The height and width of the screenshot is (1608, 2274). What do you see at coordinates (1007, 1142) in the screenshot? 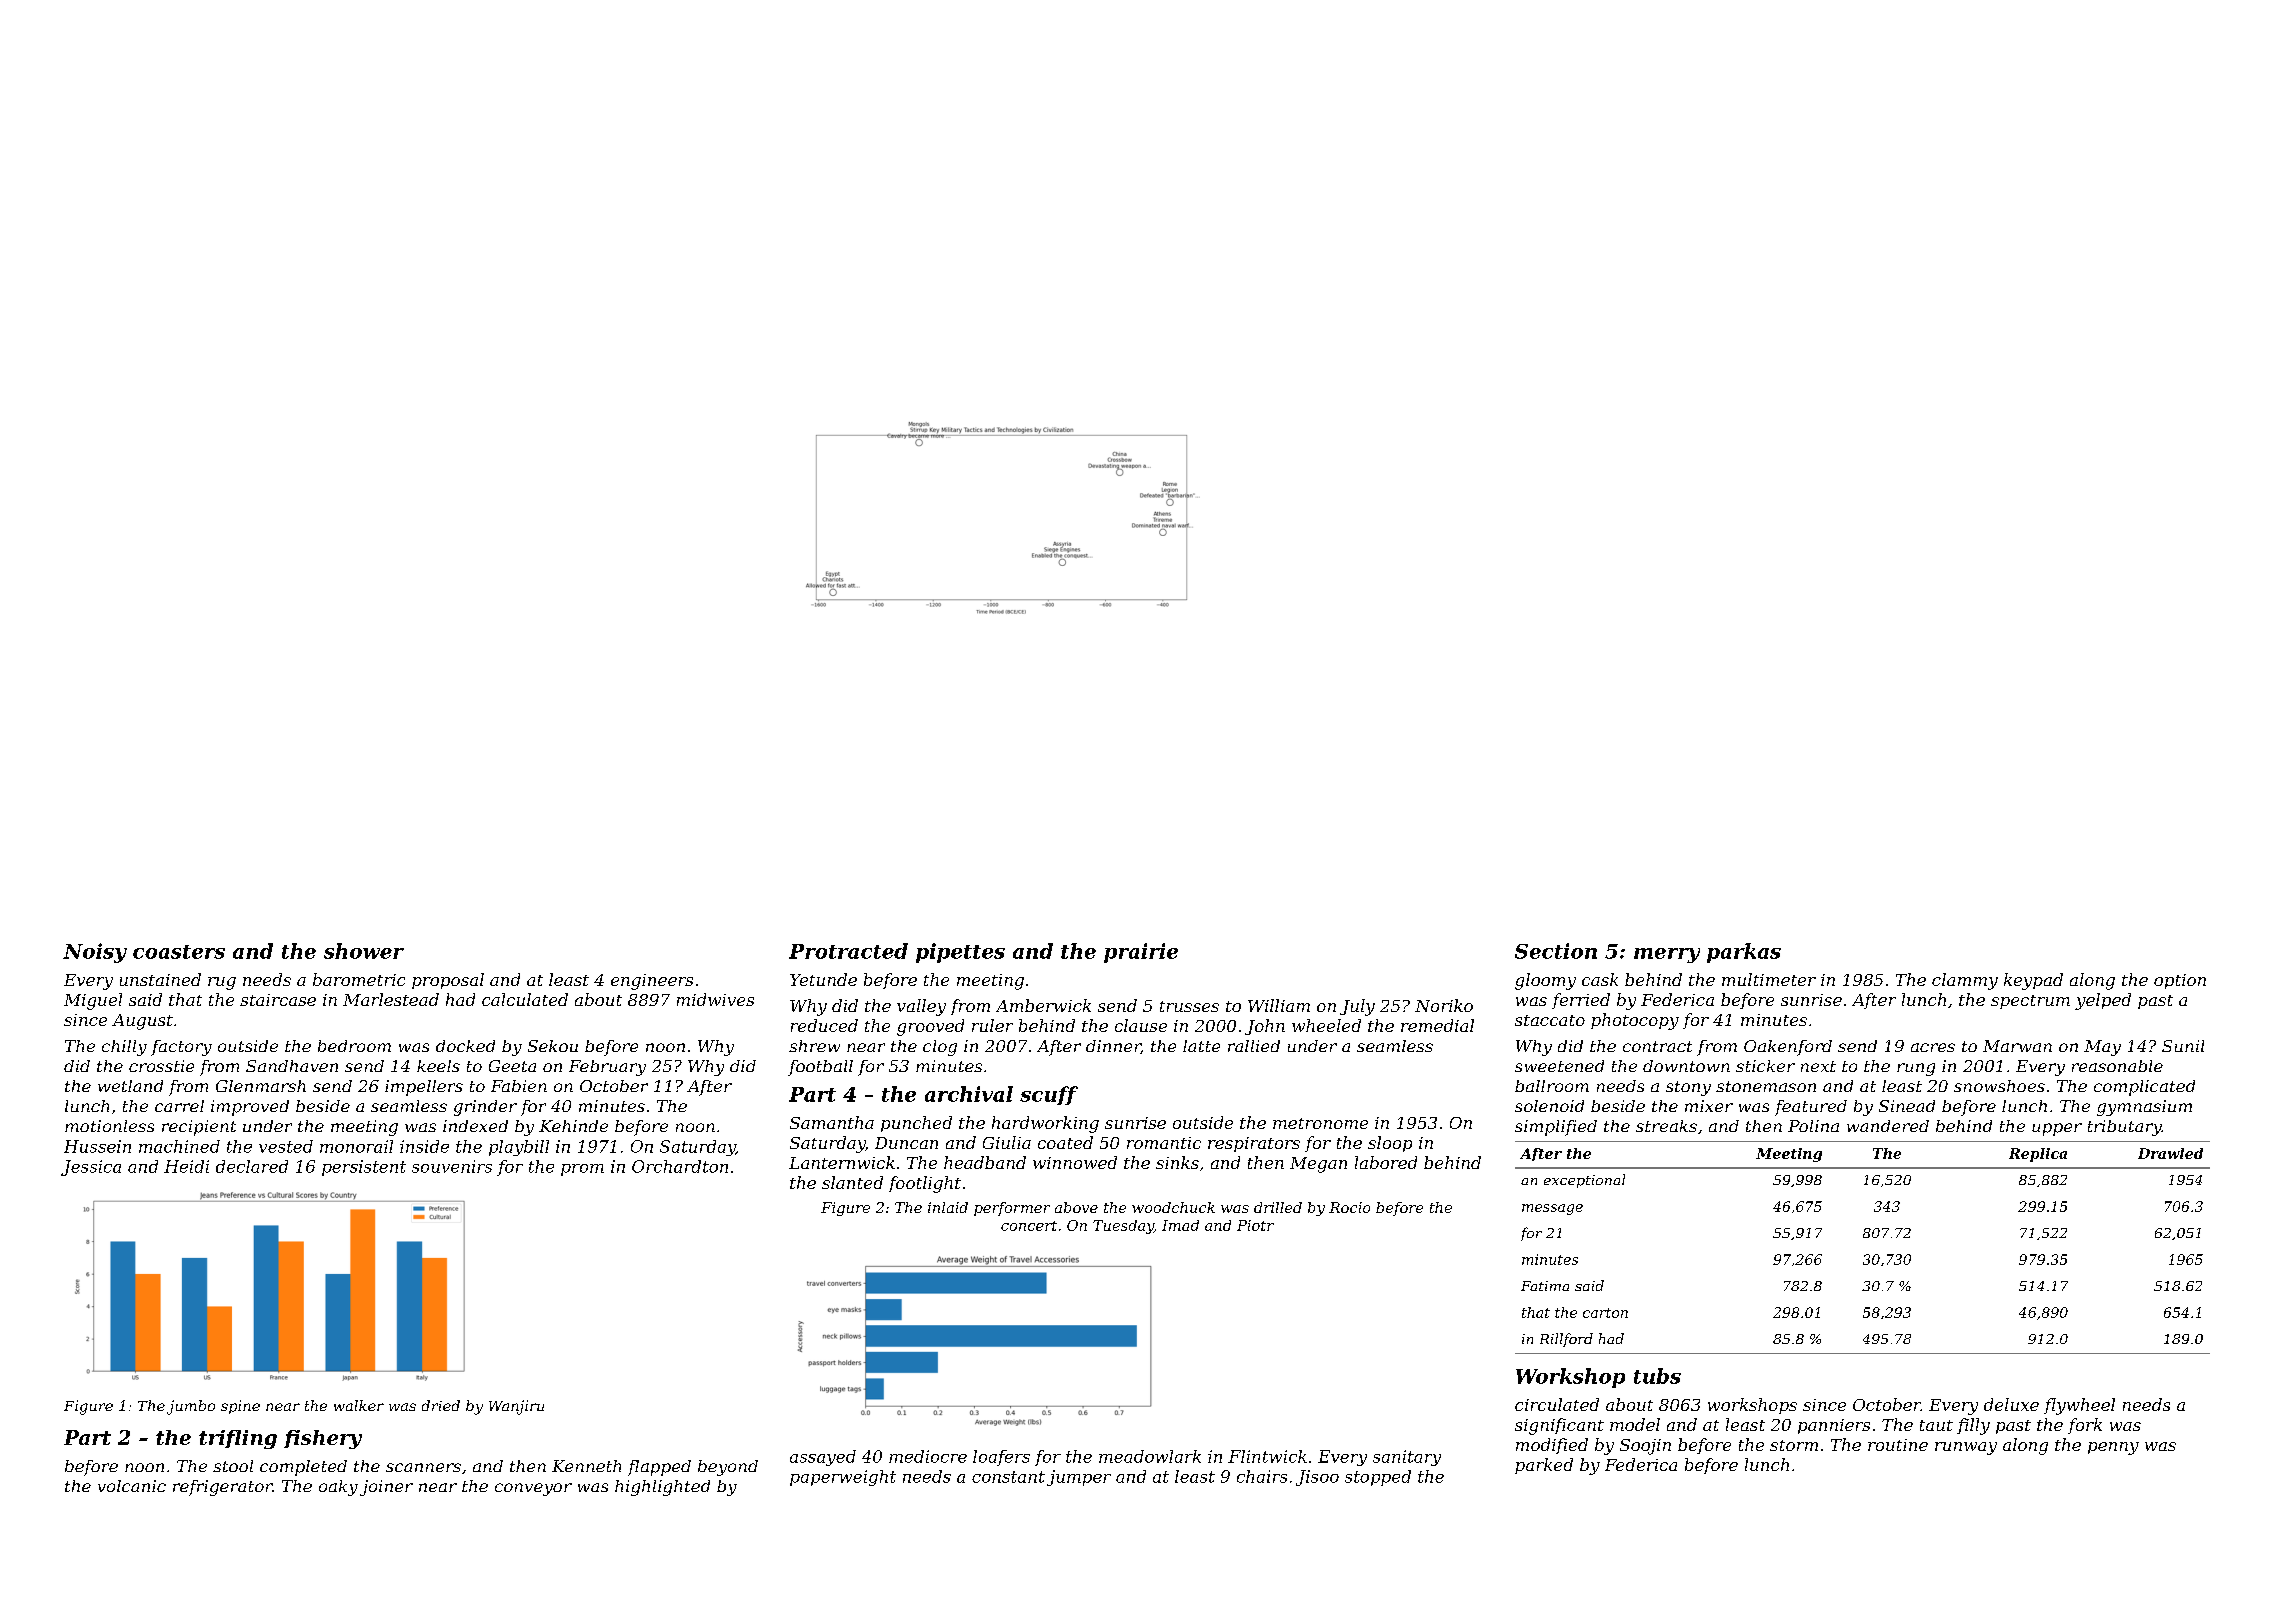
I see `Giulia` at bounding box center [1007, 1142].
